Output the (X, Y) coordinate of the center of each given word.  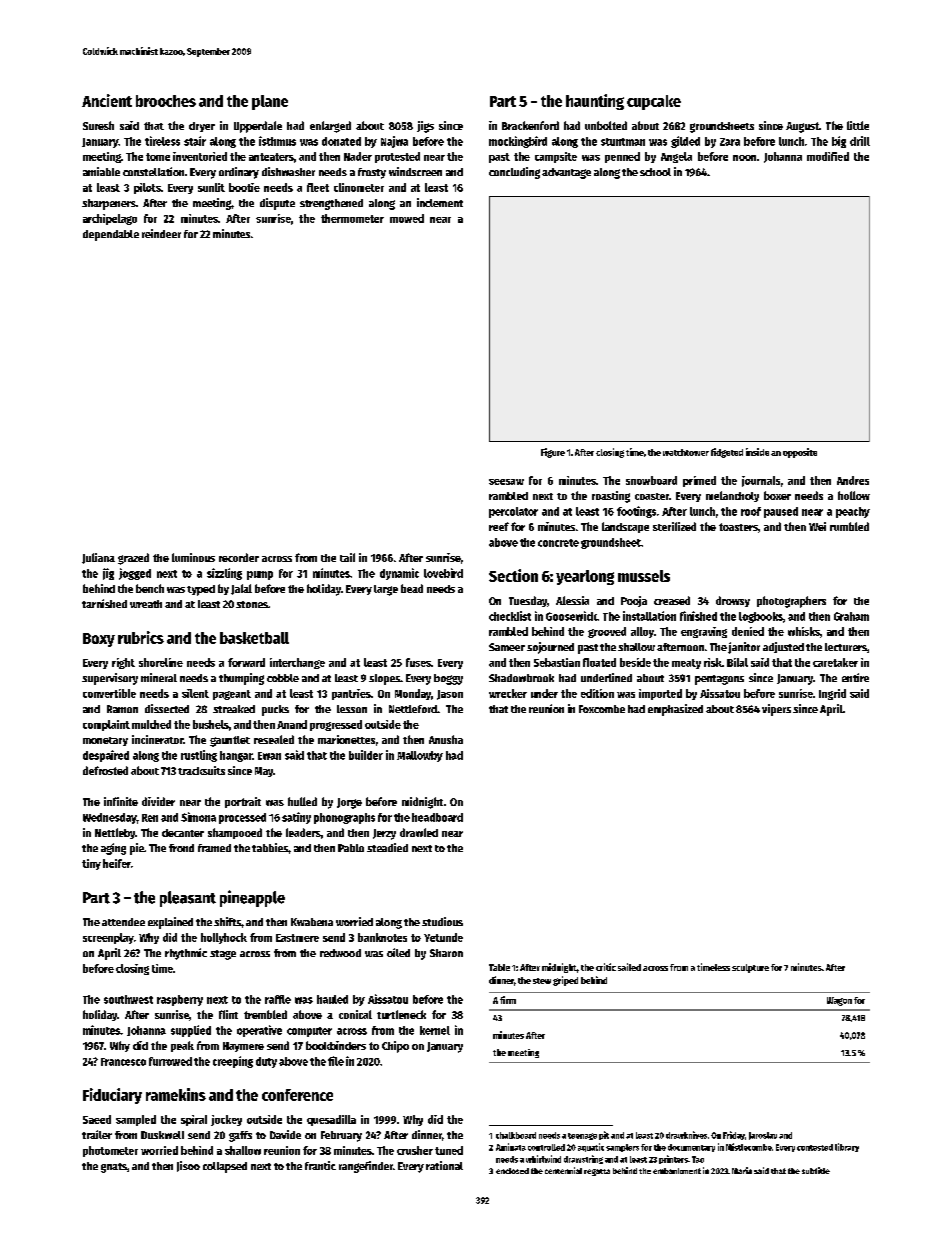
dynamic (399, 574)
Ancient (107, 100)
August (802, 127)
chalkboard (516, 1135)
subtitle (816, 1170)
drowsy (733, 601)
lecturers (846, 647)
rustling (199, 756)
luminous (193, 557)
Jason (450, 695)
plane (270, 102)
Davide (285, 1134)
